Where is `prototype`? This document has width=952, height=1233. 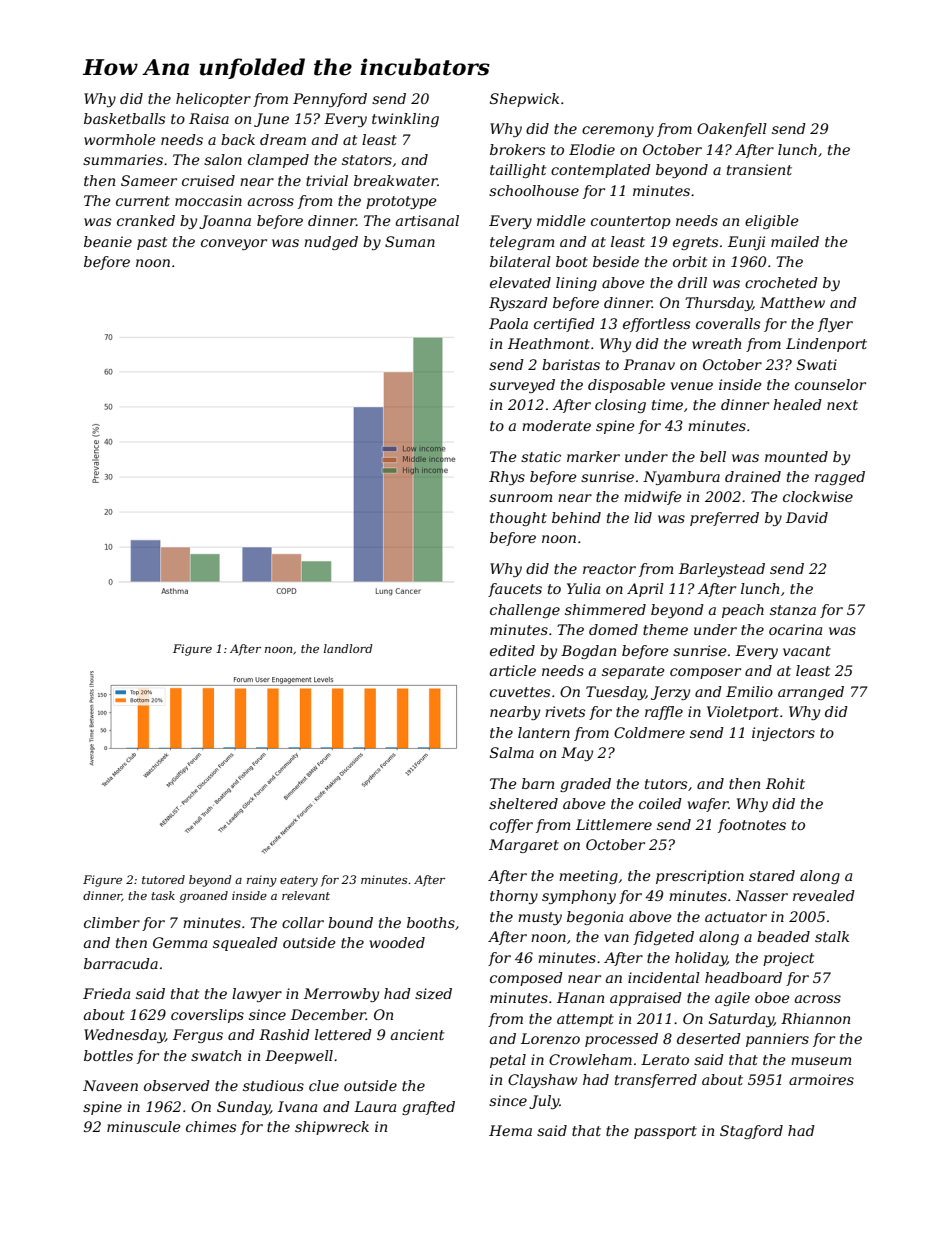 prototype is located at coordinates (401, 202).
